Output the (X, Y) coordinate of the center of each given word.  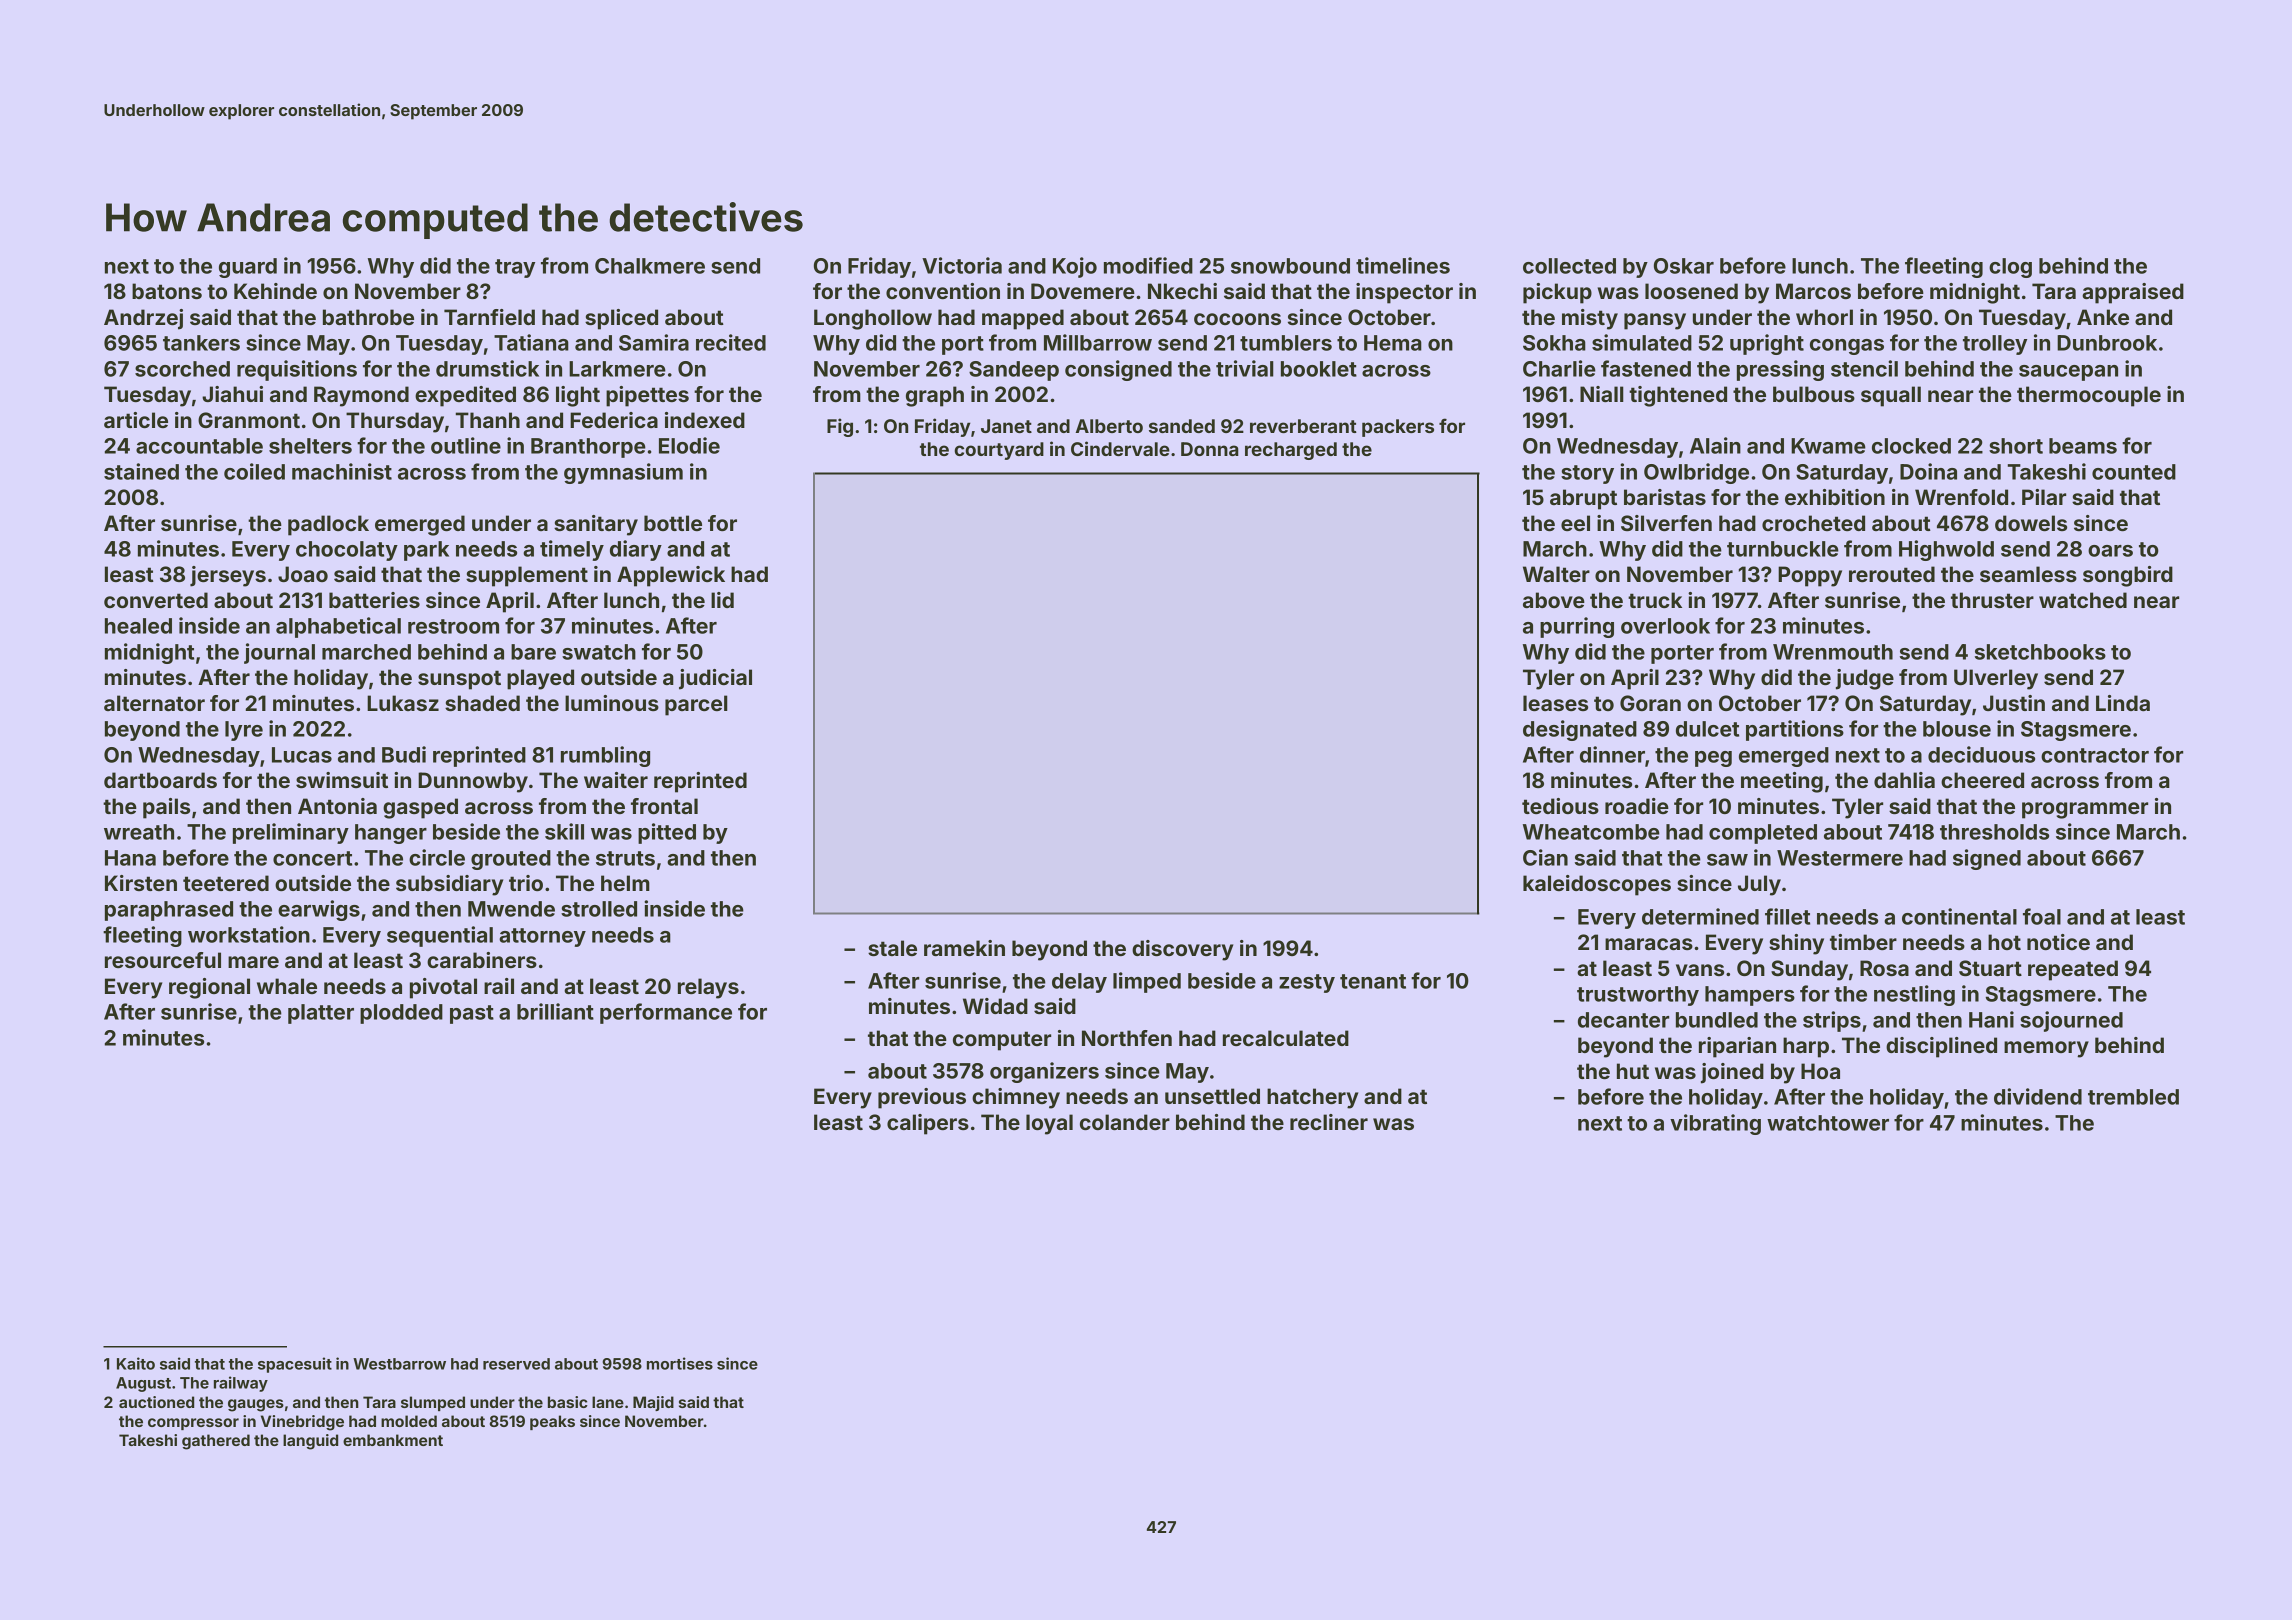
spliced (621, 319)
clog (2010, 268)
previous (922, 1098)
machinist (342, 471)
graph (935, 396)
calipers (928, 1124)
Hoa (1820, 1071)
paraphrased (169, 911)
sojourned (2071, 1021)
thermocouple (2089, 396)
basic (568, 1402)
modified (1148, 265)
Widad (995, 1006)
